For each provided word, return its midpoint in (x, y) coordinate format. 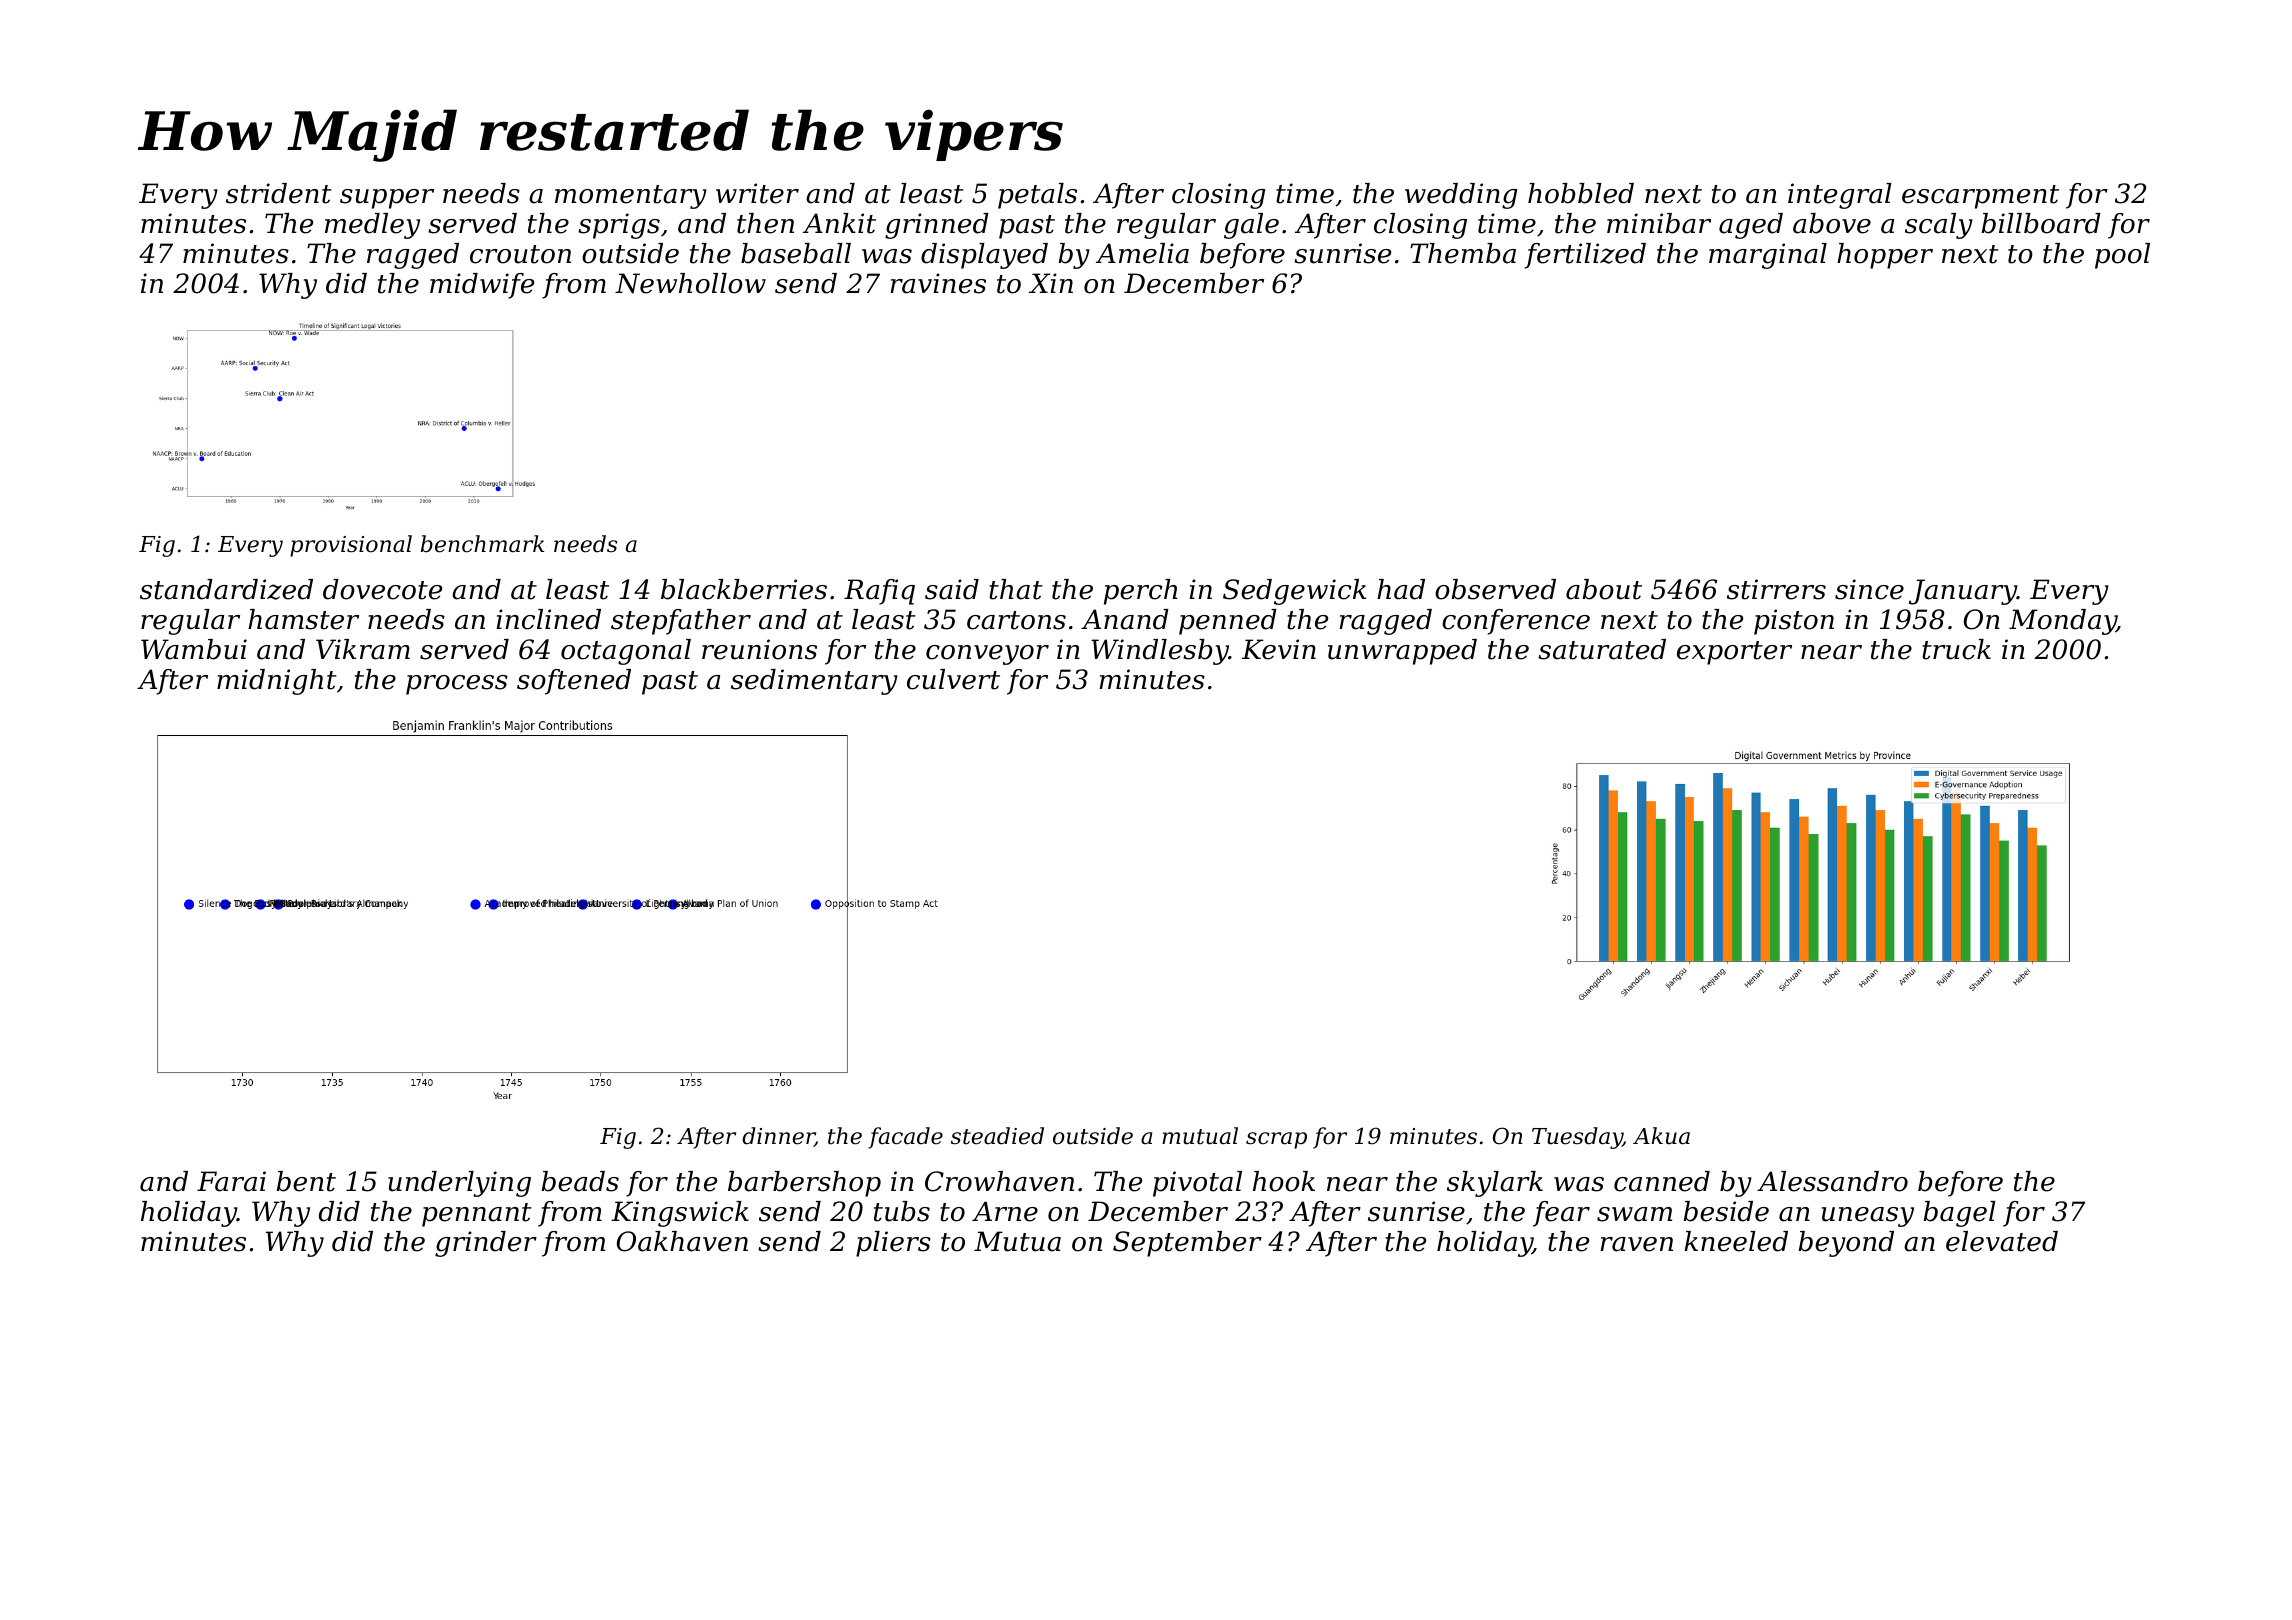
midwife (482, 286)
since (1869, 589)
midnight (277, 682)
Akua (1661, 1136)
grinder (486, 1244)
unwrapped (1402, 652)
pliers (893, 1244)
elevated (2002, 1241)
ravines (938, 283)
